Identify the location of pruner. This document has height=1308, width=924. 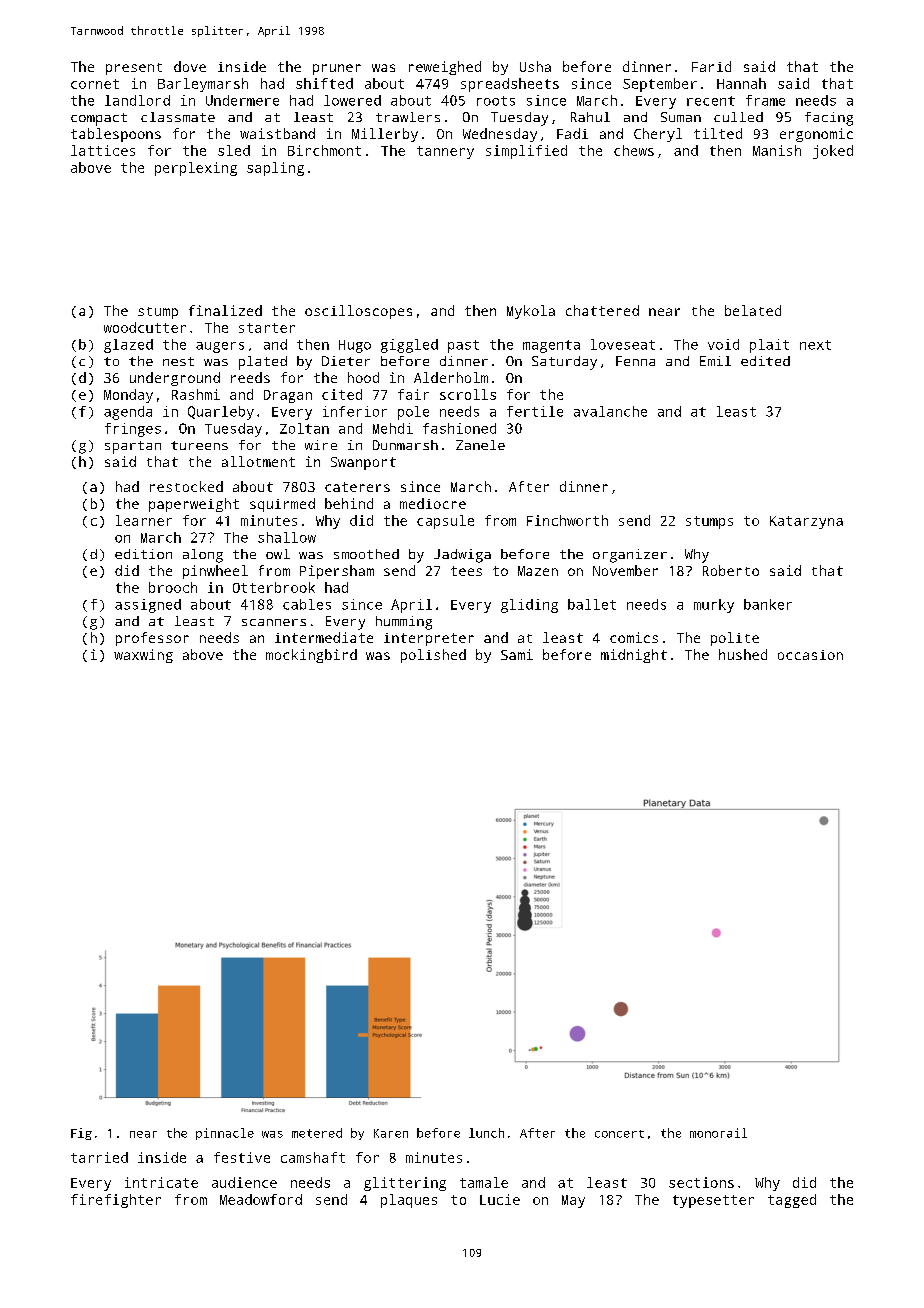
(337, 69).
